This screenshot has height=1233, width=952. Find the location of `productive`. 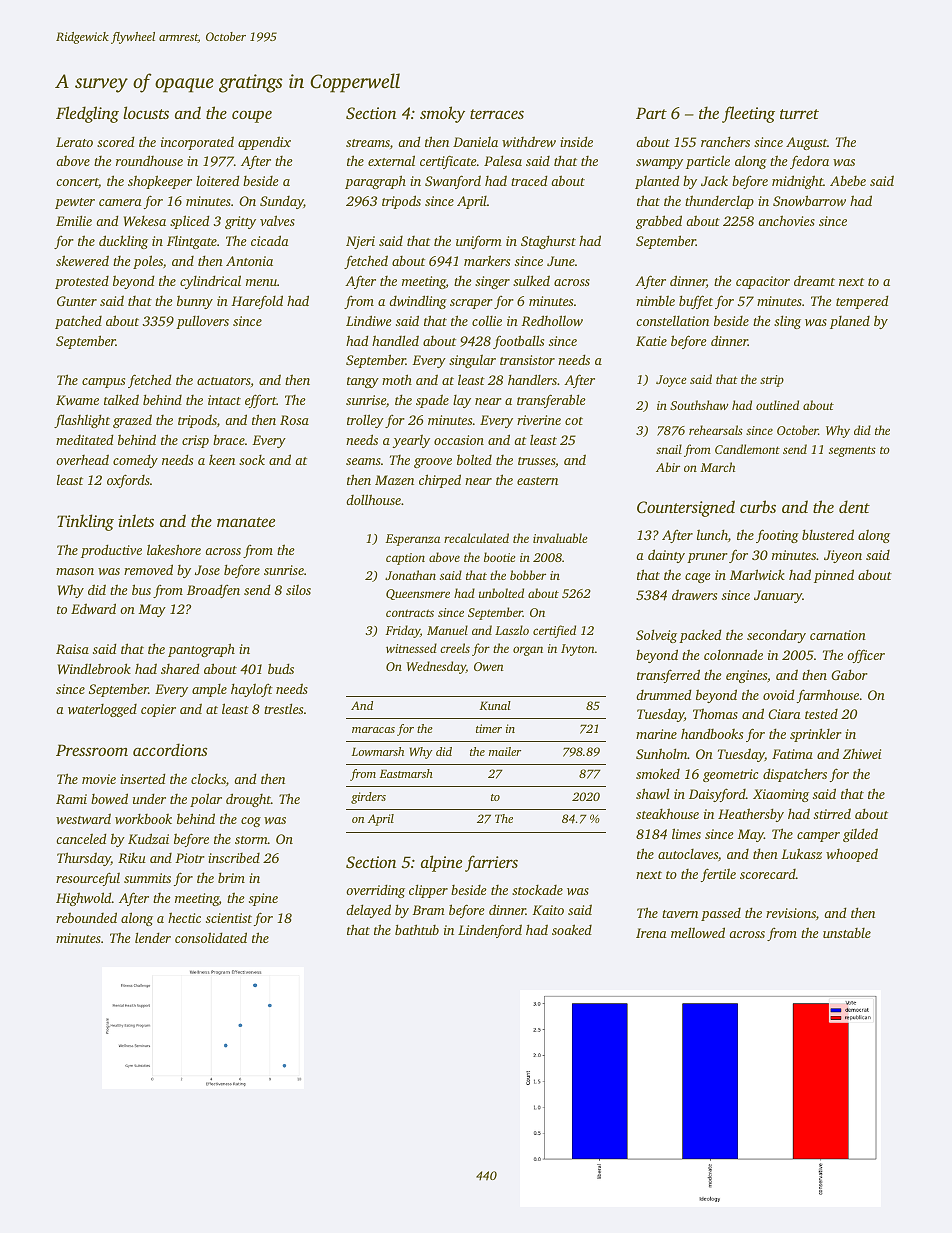

productive is located at coordinates (111, 551).
